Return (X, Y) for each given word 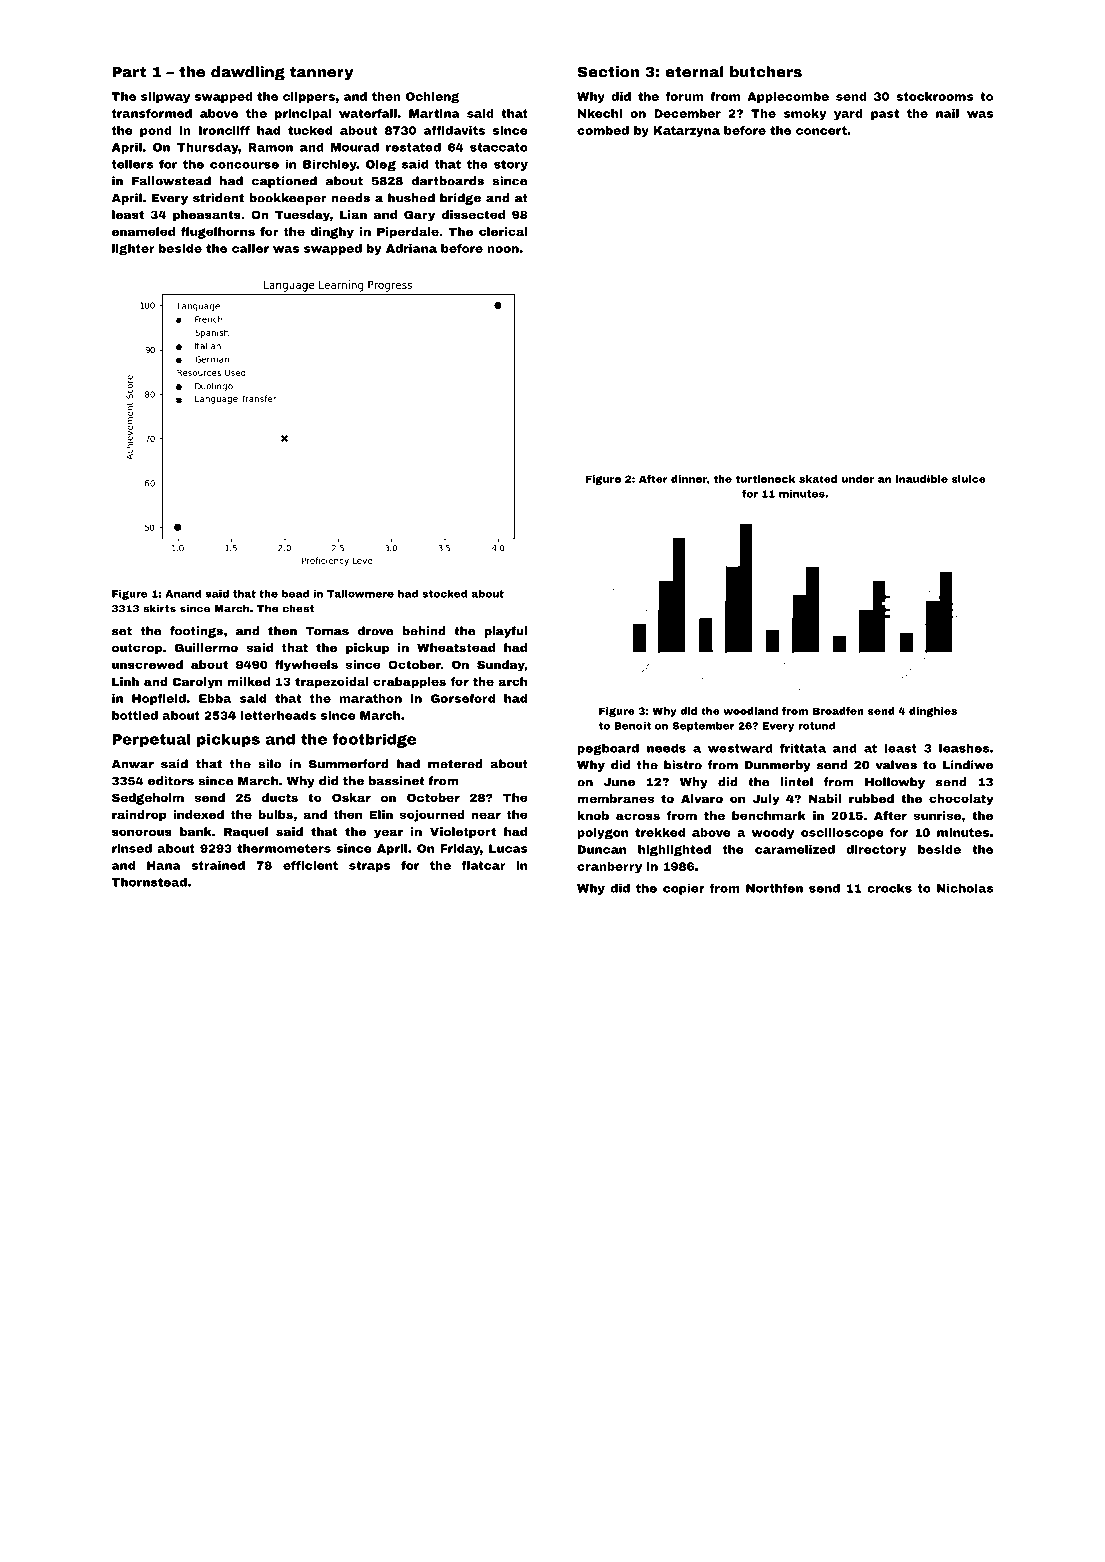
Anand (183, 594)
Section (608, 72)
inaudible (922, 479)
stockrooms (935, 96)
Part (129, 72)
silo (270, 764)
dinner (689, 479)
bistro (683, 765)
